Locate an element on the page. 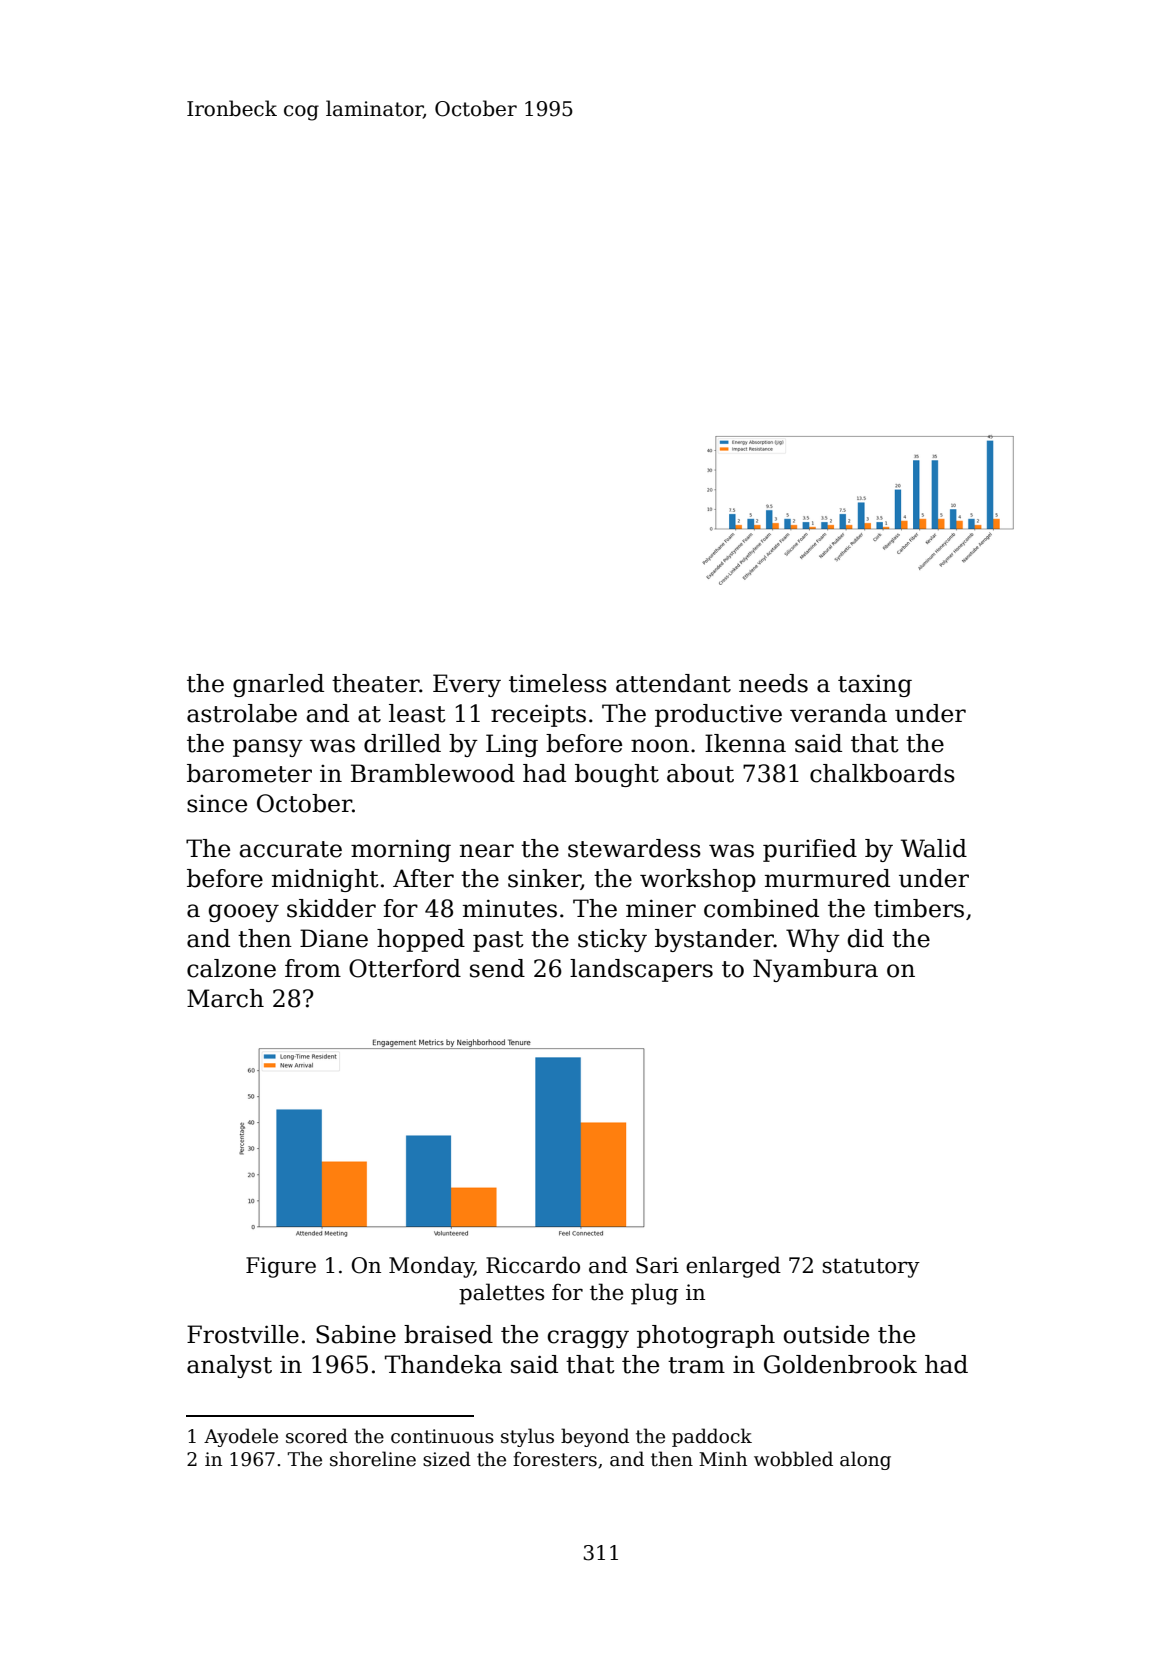 The height and width of the document is (1654, 1165). foresters is located at coordinates (555, 1459).
